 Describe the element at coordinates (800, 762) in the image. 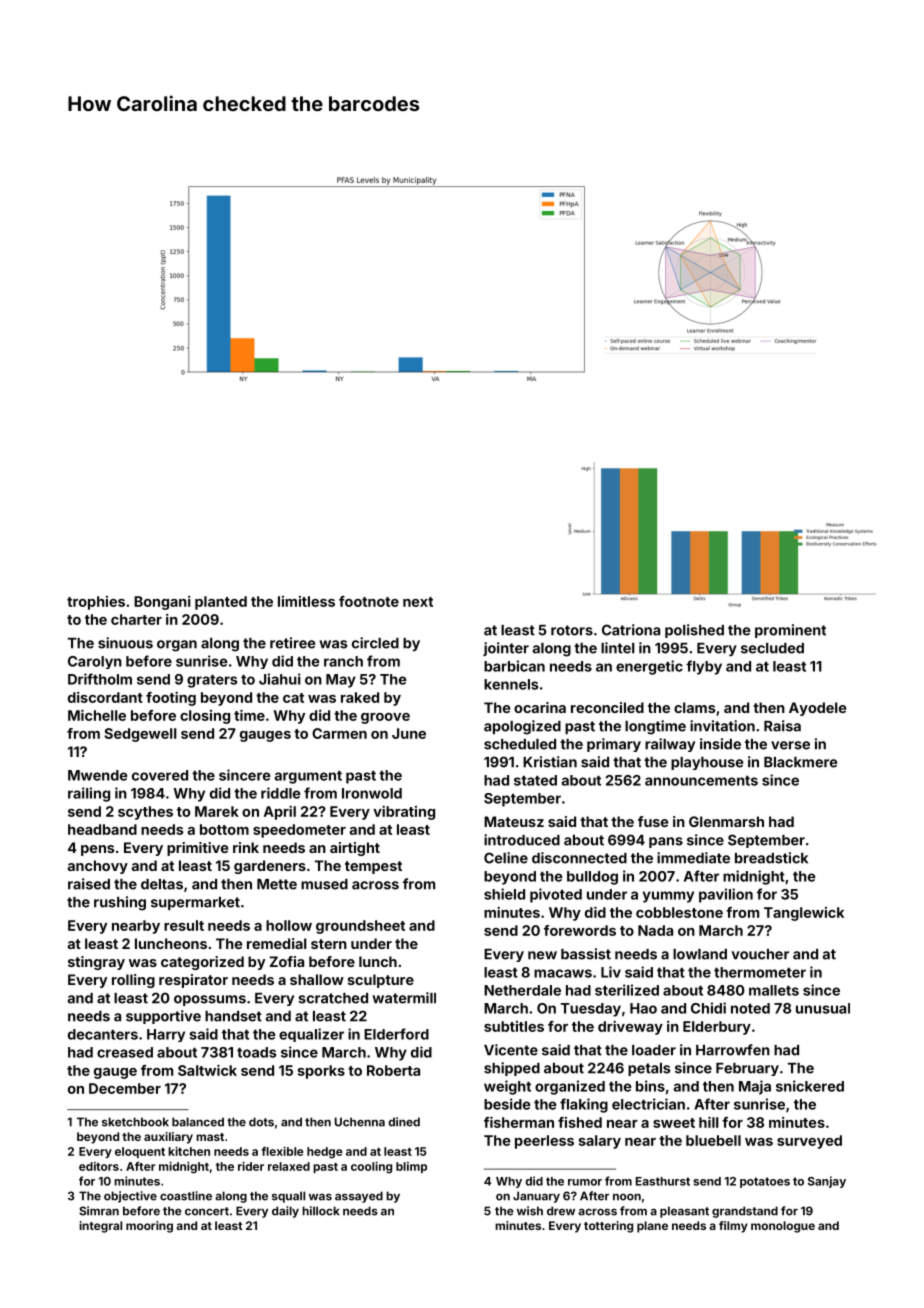

I see `Blackmere` at that location.
